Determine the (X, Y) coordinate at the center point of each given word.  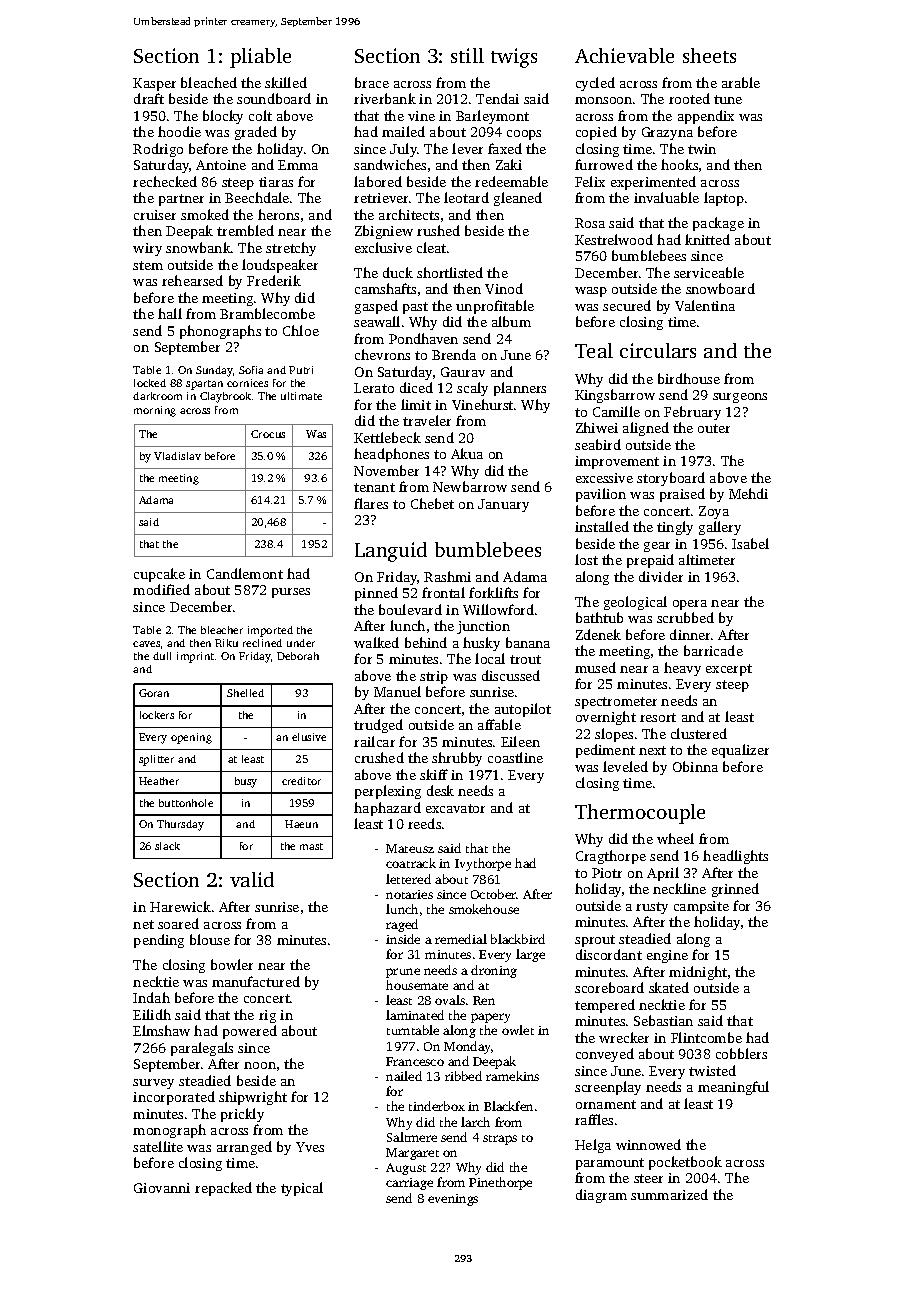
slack (167, 846)
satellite (158, 1146)
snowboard (720, 288)
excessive (604, 478)
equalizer (740, 751)
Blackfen (508, 1106)
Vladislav (177, 456)
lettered (408, 879)
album (511, 321)
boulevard (410, 609)
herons (278, 214)
